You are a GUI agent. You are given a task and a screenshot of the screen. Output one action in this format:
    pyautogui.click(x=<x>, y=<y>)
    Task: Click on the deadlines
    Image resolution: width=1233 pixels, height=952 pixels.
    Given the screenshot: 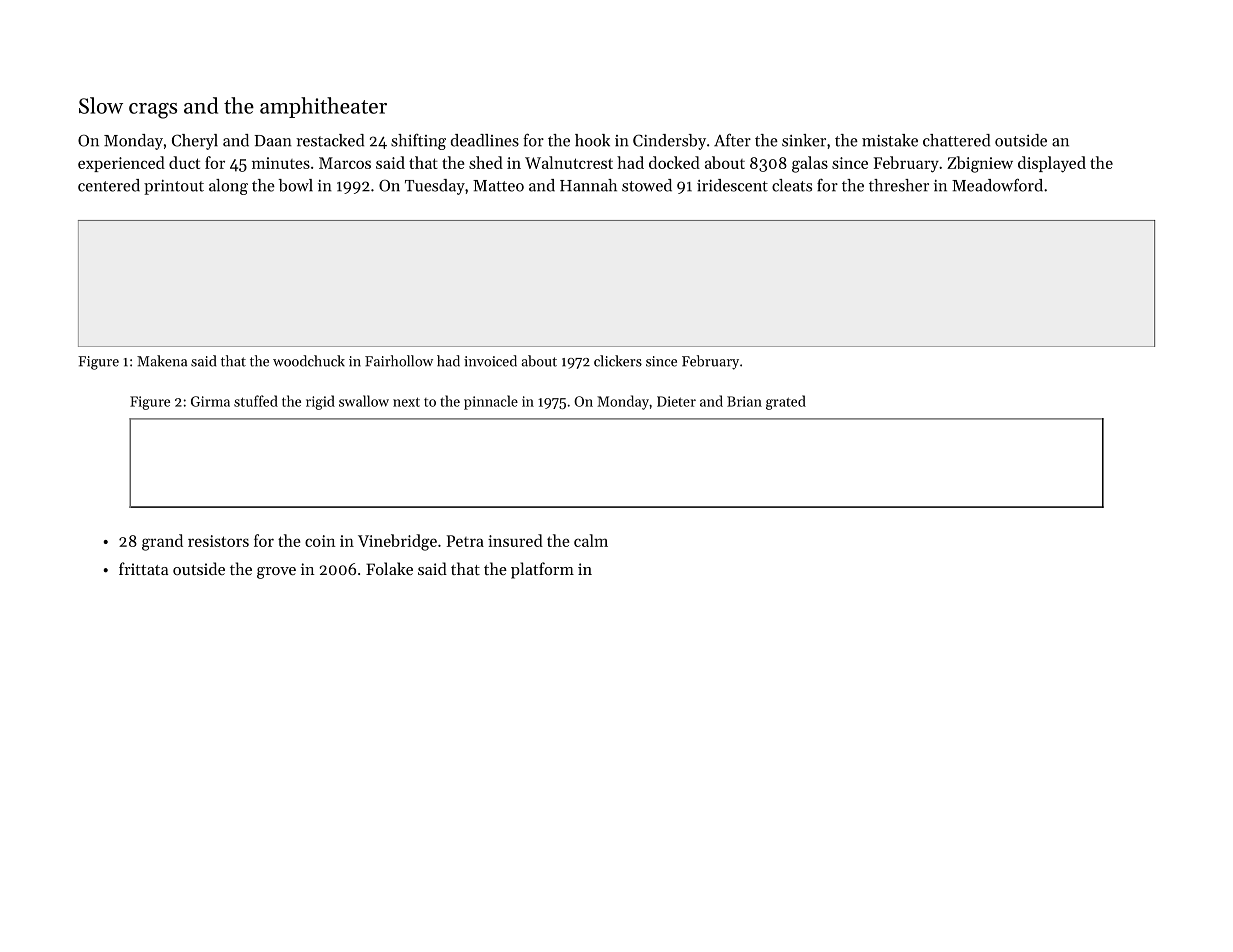 What is the action you would take?
    pyautogui.click(x=485, y=140)
